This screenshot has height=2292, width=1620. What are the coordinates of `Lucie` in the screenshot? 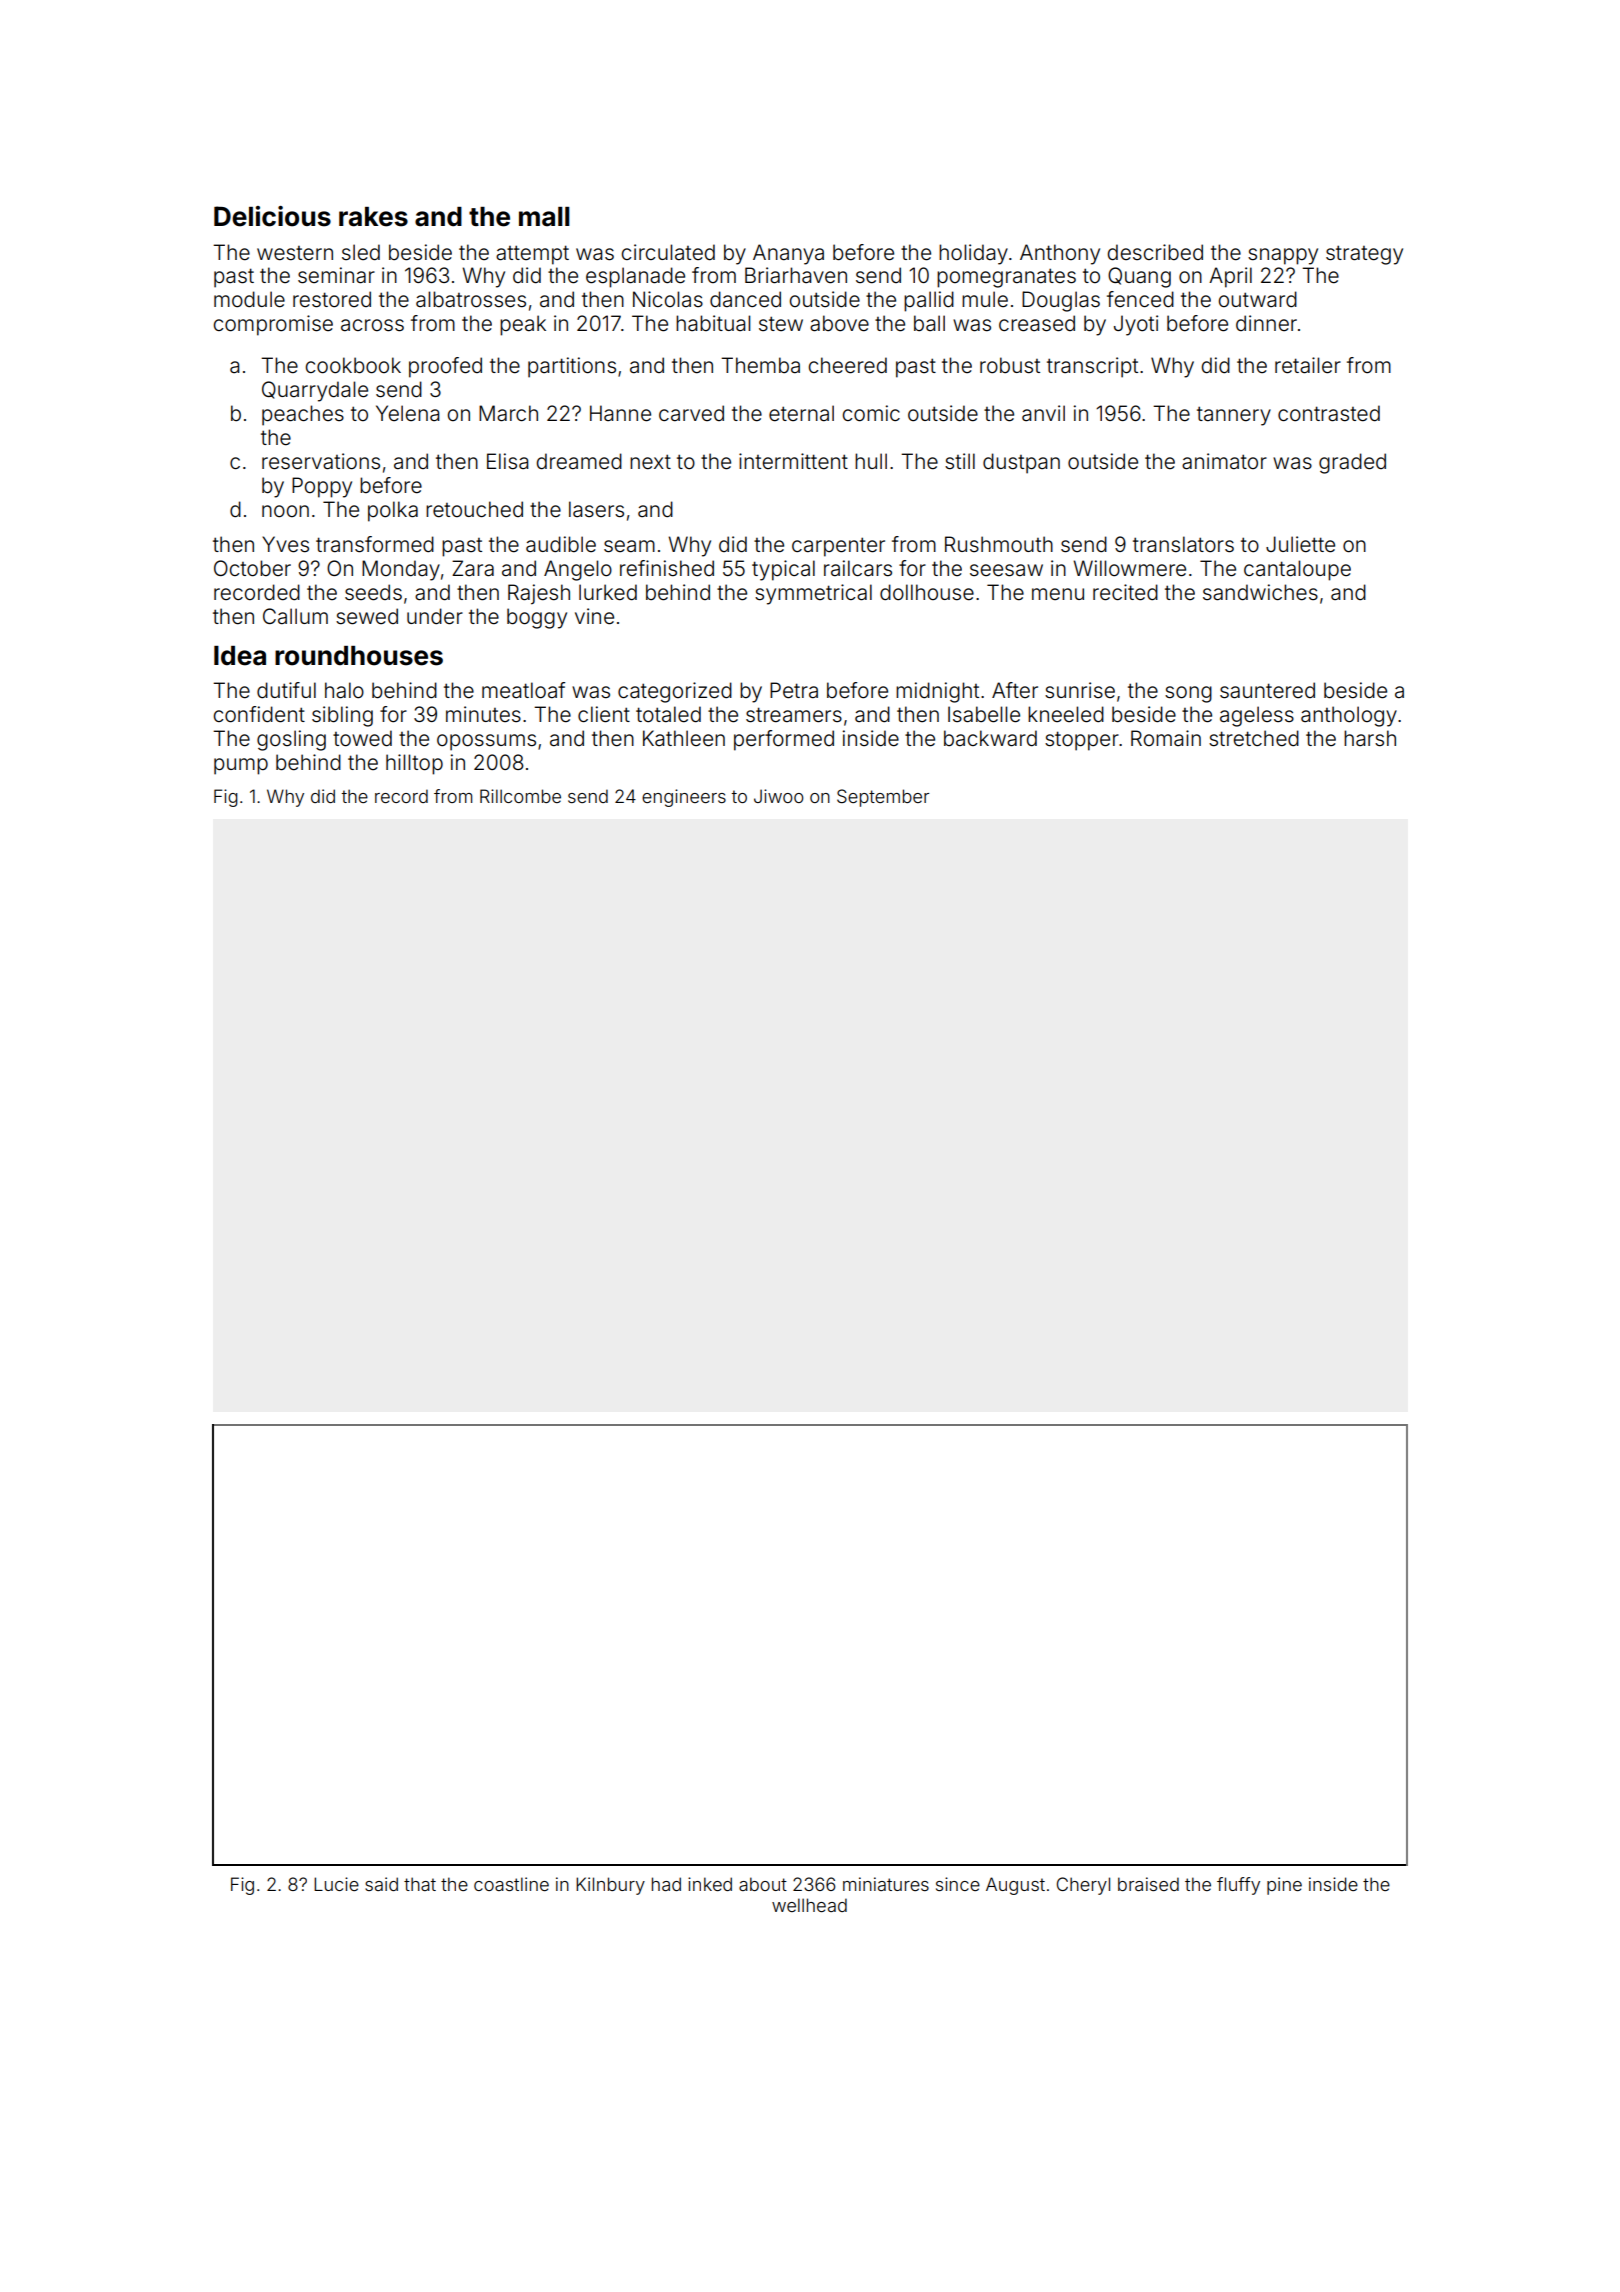 It's located at (336, 1884).
